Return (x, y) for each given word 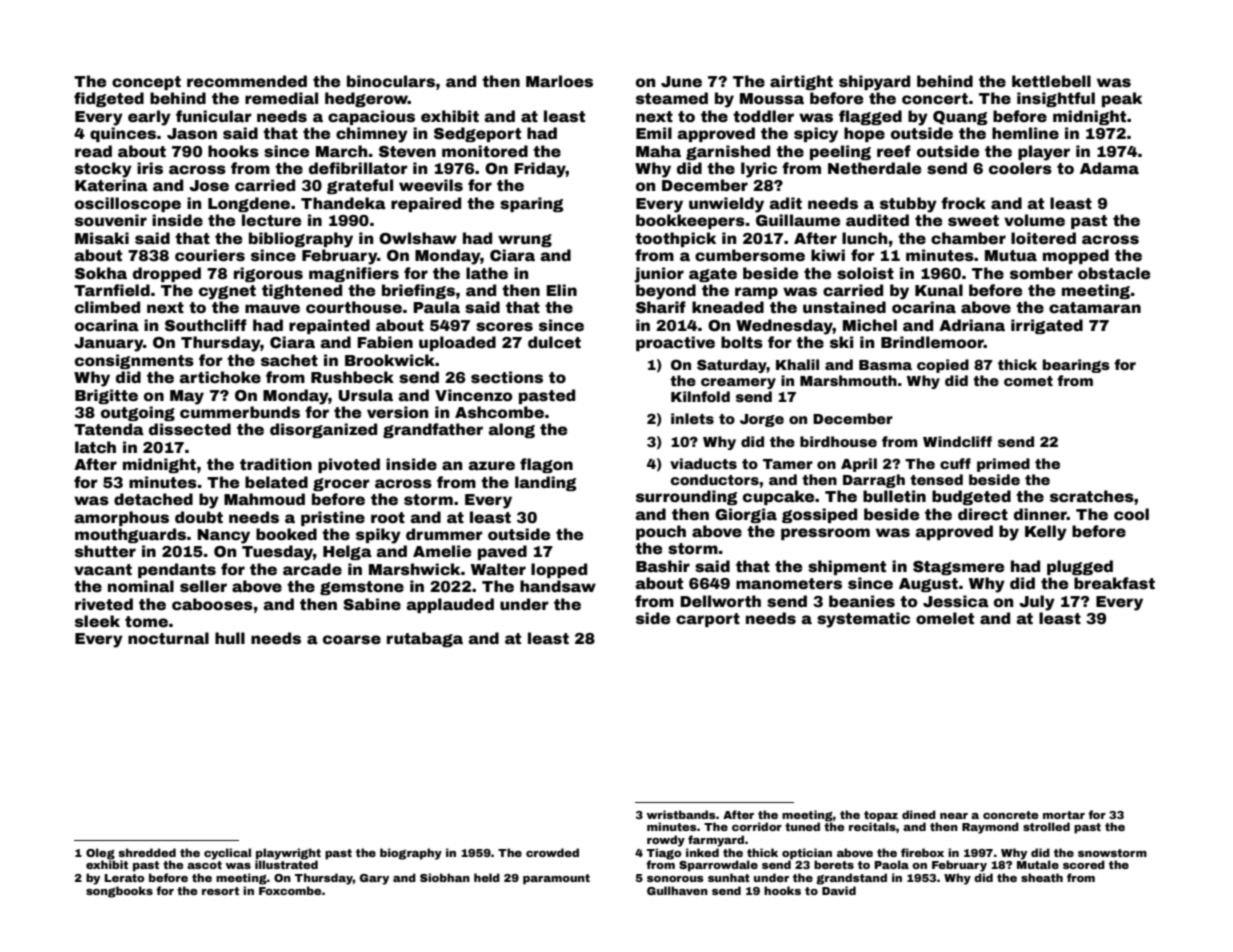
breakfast (1114, 583)
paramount (556, 879)
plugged (1080, 567)
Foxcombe (290, 890)
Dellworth (720, 601)
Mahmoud (264, 499)
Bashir (663, 566)
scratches (1092, 496)
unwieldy (726, 205)
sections (507, 377)
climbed (107, 307)
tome (146, 622)
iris (150, 168)
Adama (1109, 168)
